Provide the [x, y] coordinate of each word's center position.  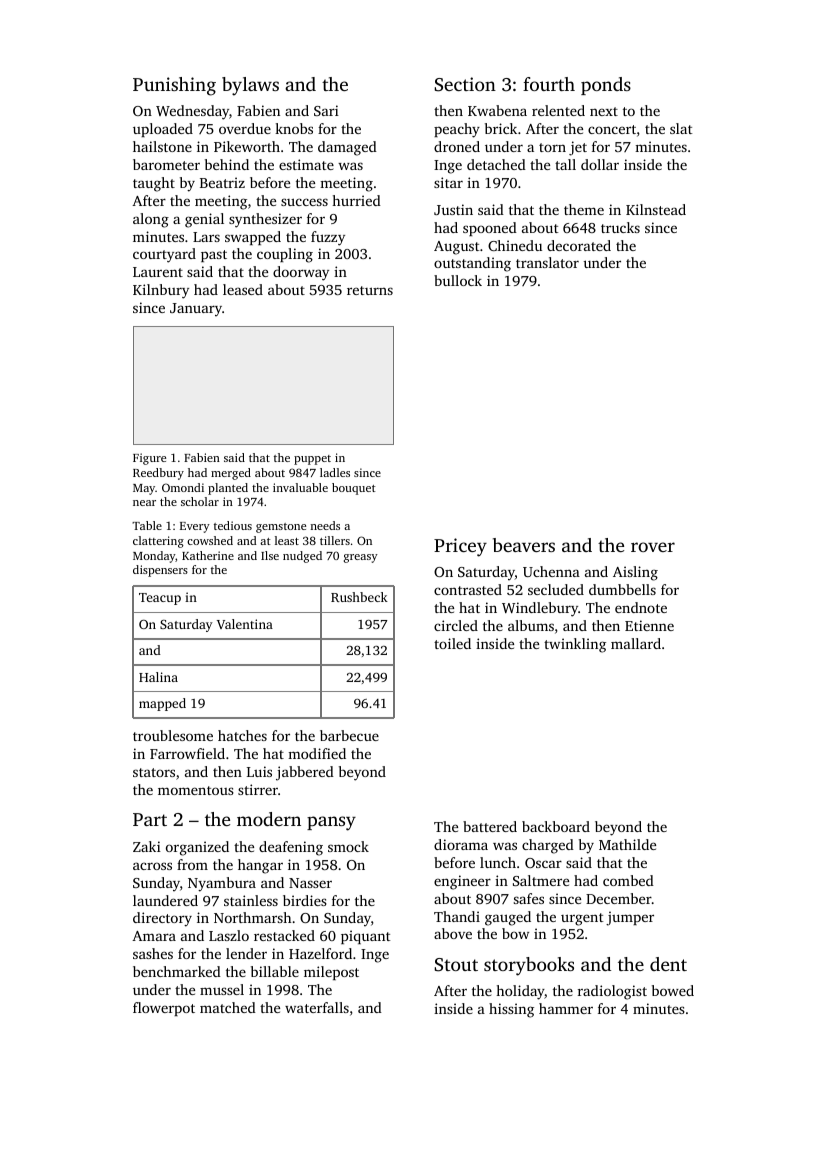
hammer [566, 1008]
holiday [520, 992]
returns [370, 290]
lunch [498, 862]
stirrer [258, 789]
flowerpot [164, 1009]
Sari [326, 110]
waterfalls [317, 1007]
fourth [549, 84]
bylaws [250, 86]
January [196, 309]
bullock [458, 280]
